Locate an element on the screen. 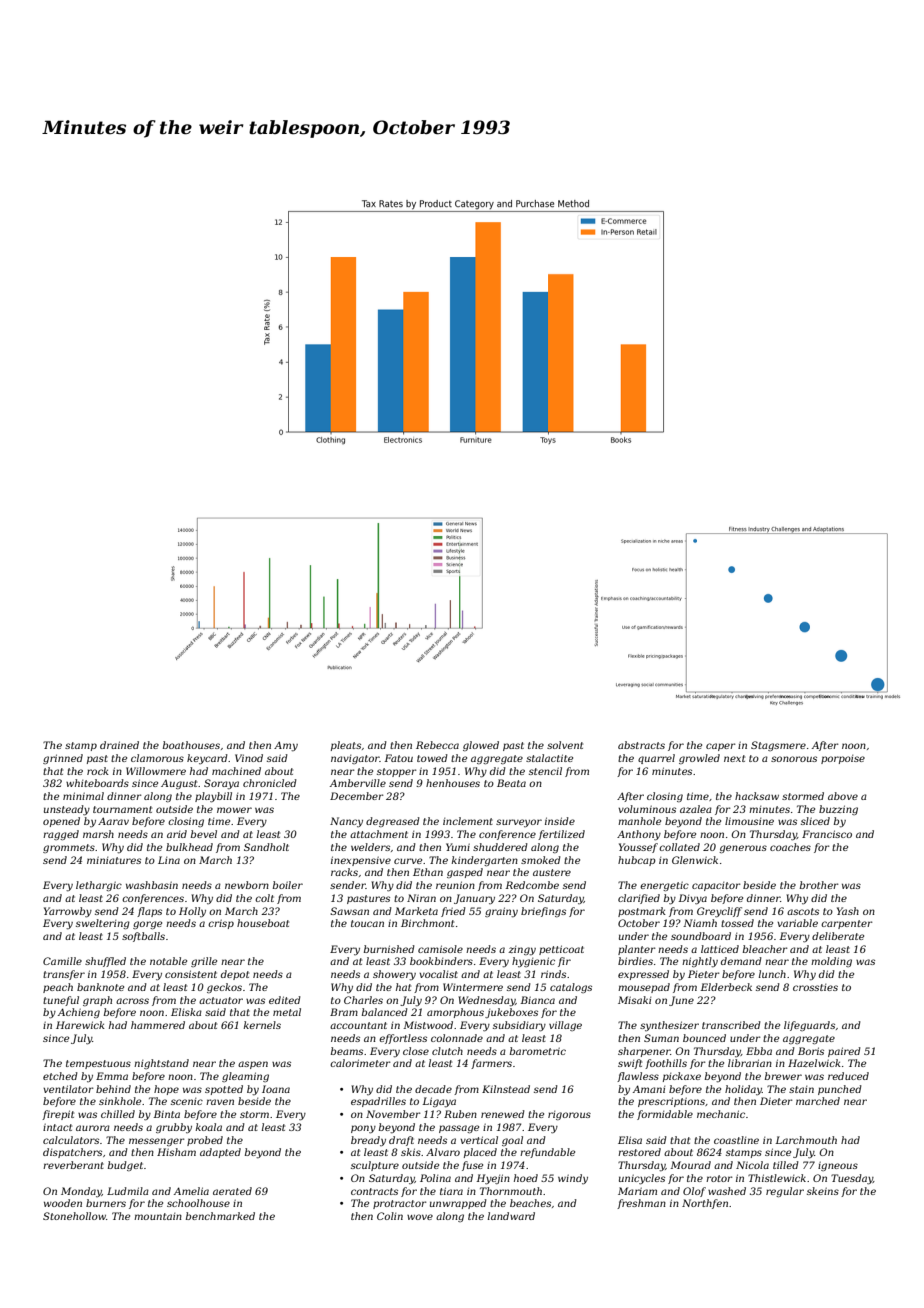 The height and width of the screenshot is (1308, 924). fried is located at coordinates (453, 912).
